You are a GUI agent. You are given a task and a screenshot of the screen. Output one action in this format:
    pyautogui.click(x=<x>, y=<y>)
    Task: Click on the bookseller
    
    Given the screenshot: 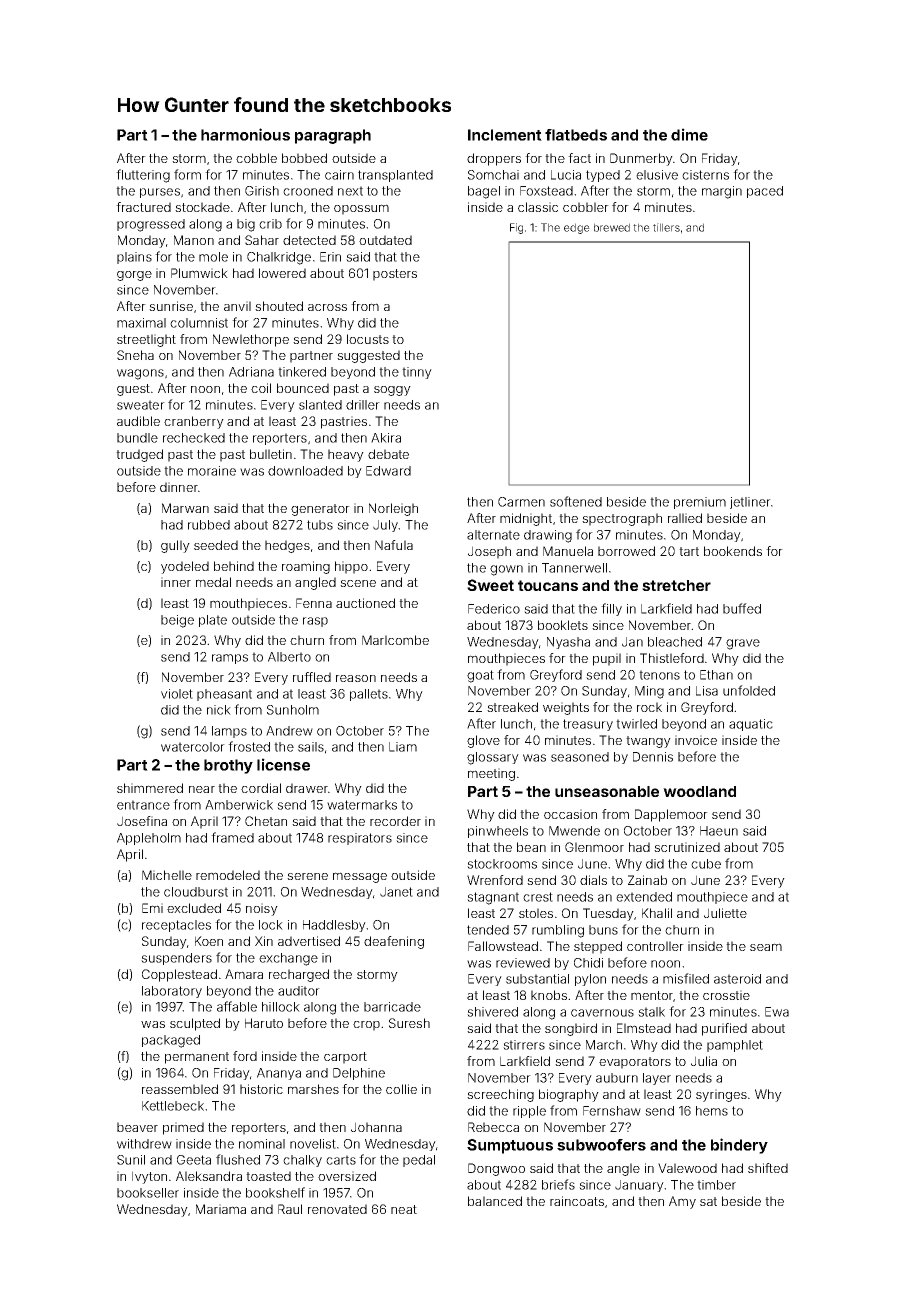 What is the action you would take?
    pyautogui.click(x=148, y=1193)
